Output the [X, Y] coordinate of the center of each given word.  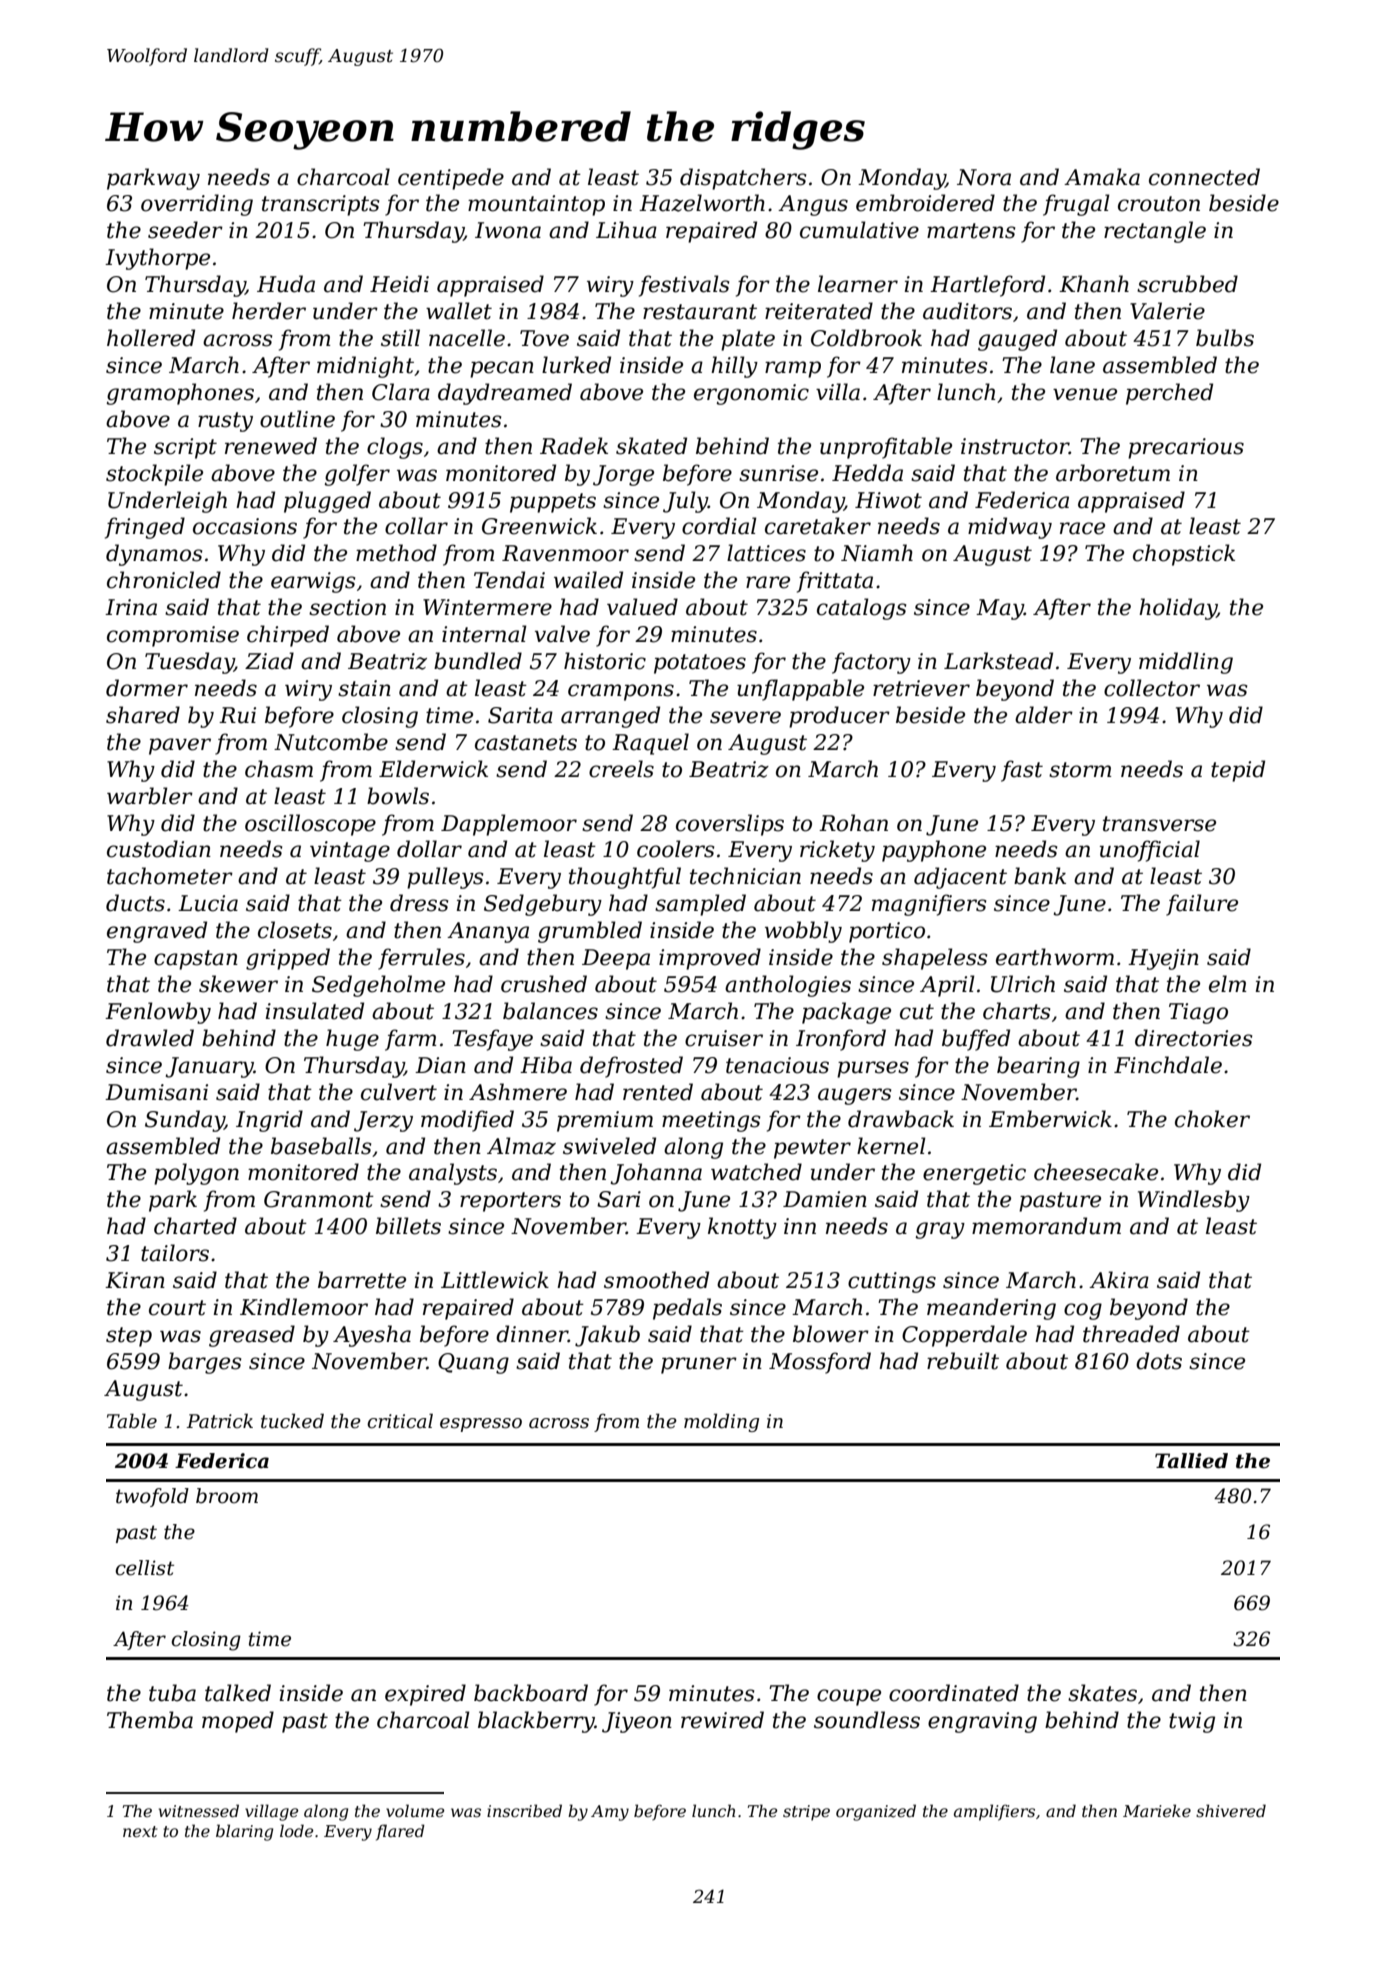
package [846, 1013]
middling [1186, 663]
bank [1040, 876]
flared [400, 1832]
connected [1204, 177]
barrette [362, 1280]
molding [721, 1422]
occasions [245, 526]
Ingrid [269, 1121]
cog [1083, 1311]
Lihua [626, 230]
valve [562, 634]
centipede [451, 179]
